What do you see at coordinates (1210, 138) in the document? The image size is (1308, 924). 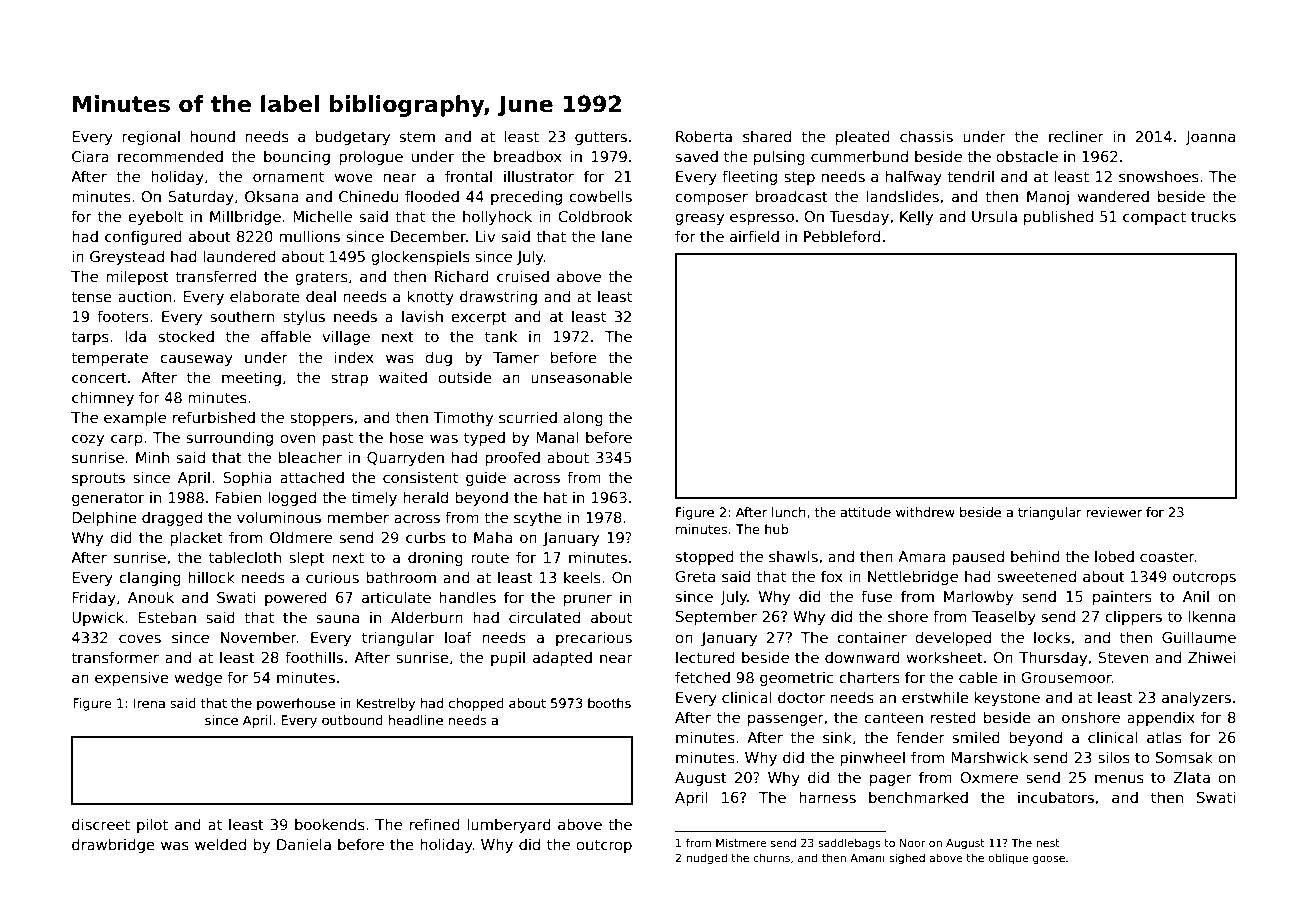 I see `Joanna` at bounding box center [1210, 138].
